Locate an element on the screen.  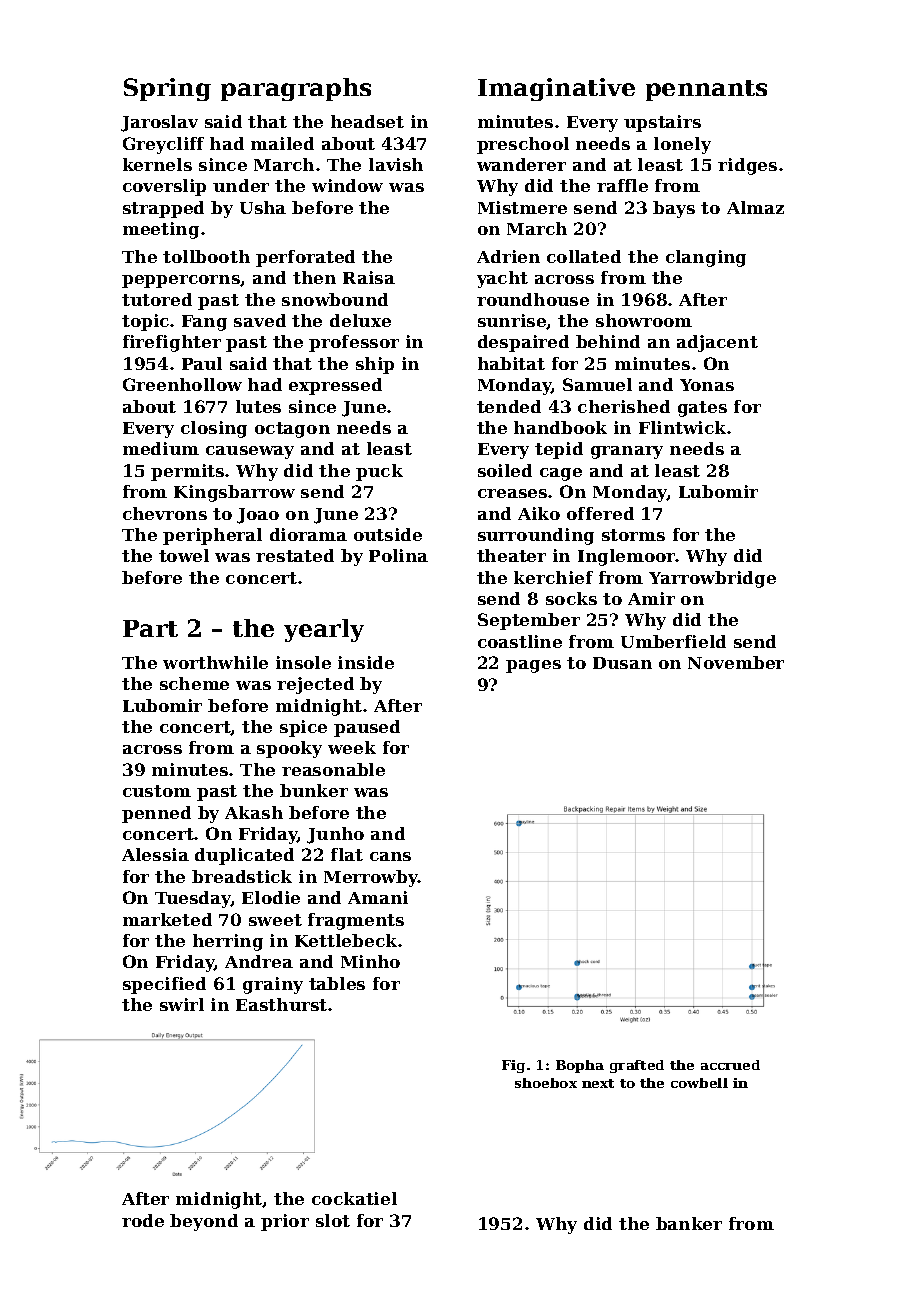
socks is located at coordinates (571, 598).
